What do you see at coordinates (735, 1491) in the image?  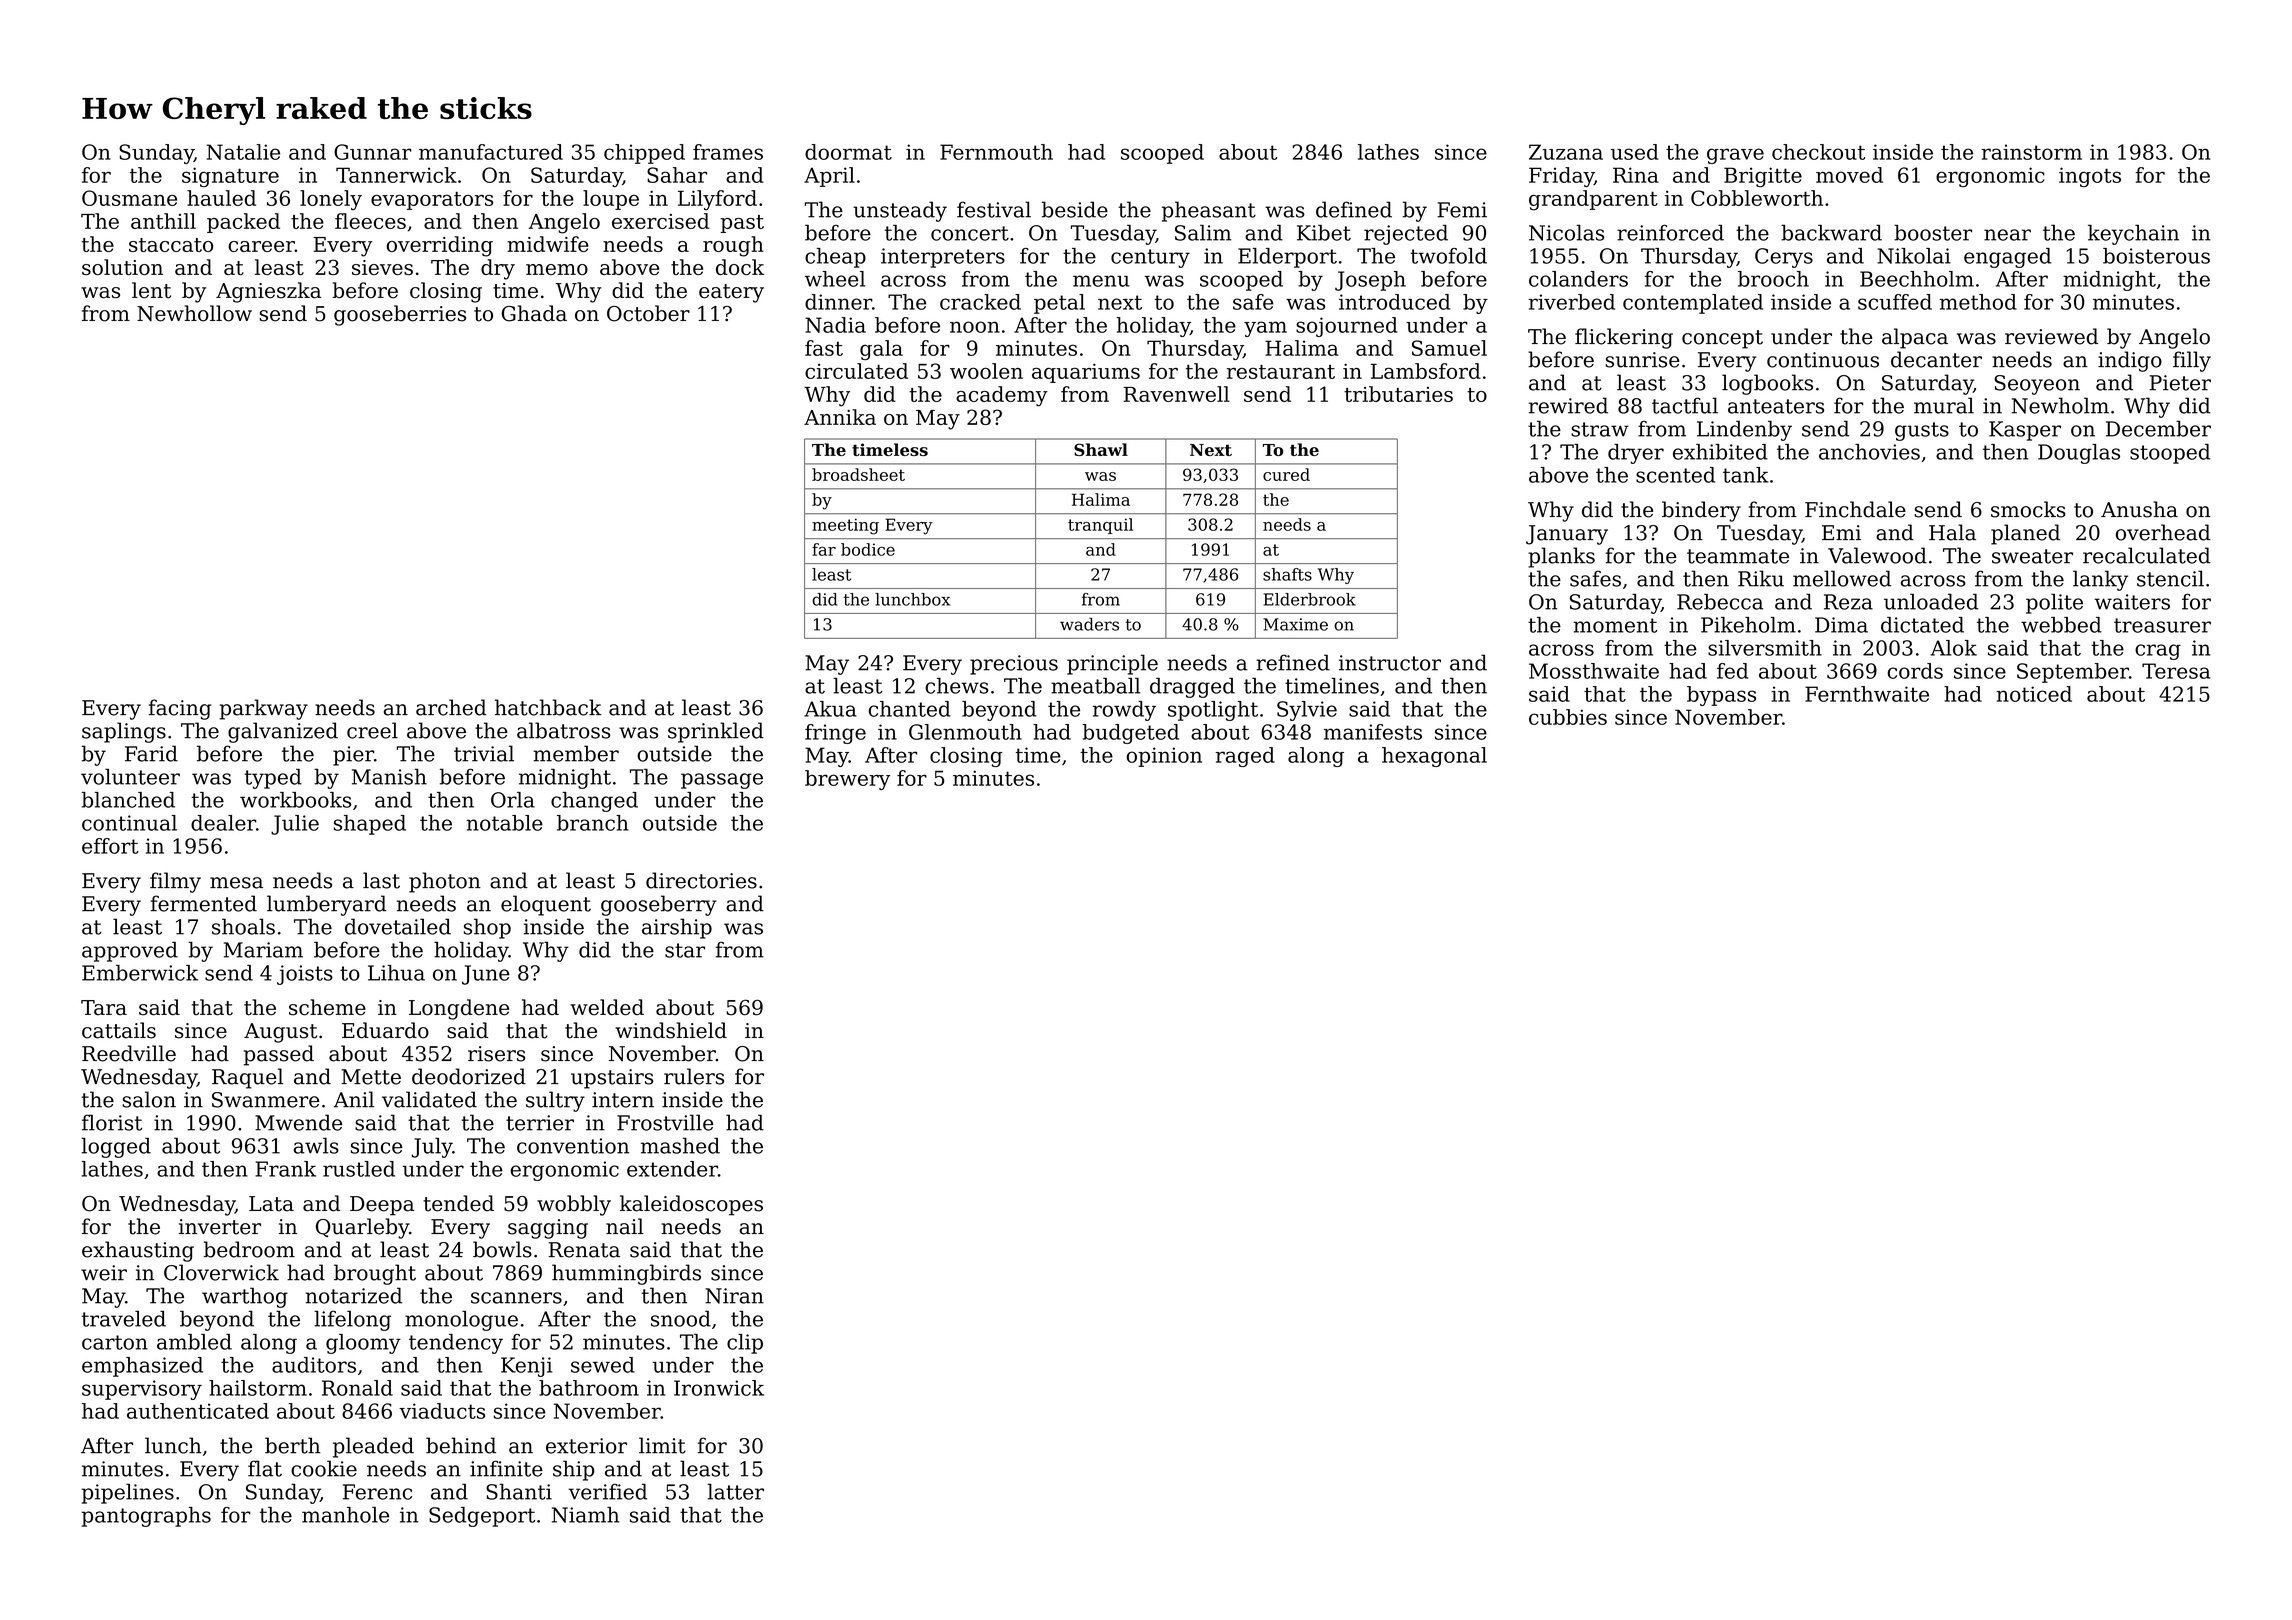 I see `latter` at bounding box center [735, 1491].
